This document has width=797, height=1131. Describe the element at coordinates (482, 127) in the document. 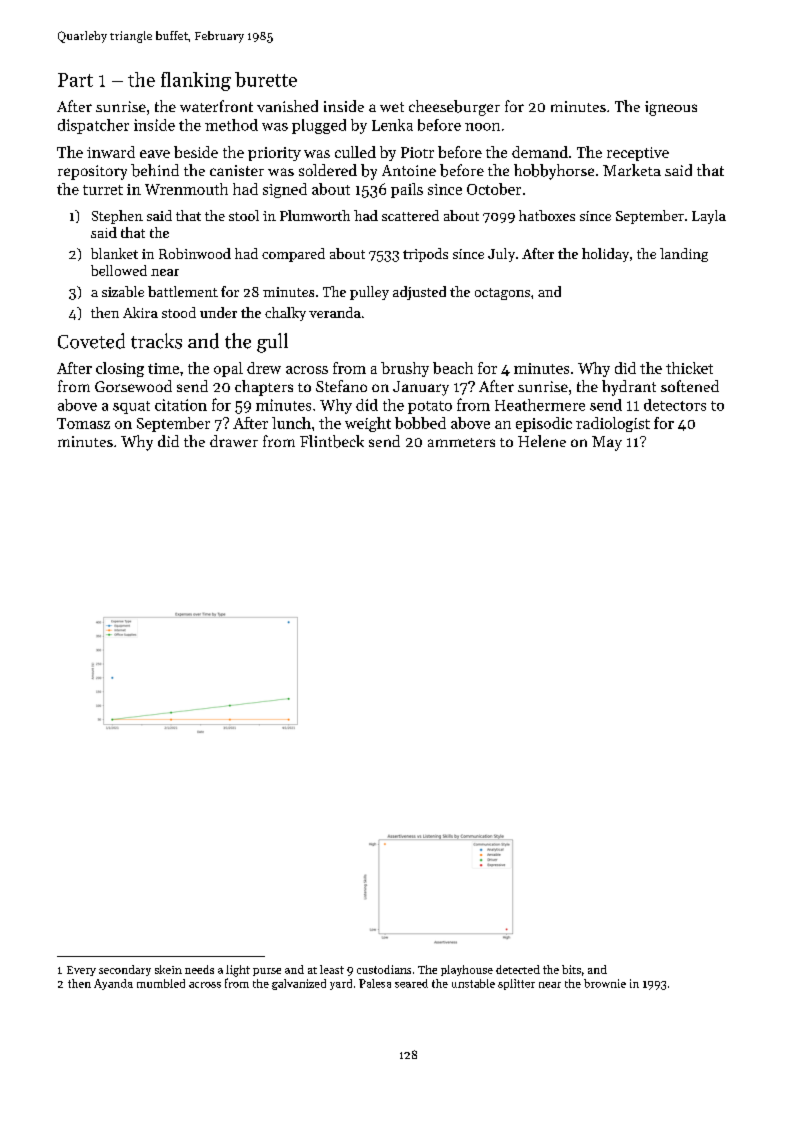

I see `noon` at that location.
